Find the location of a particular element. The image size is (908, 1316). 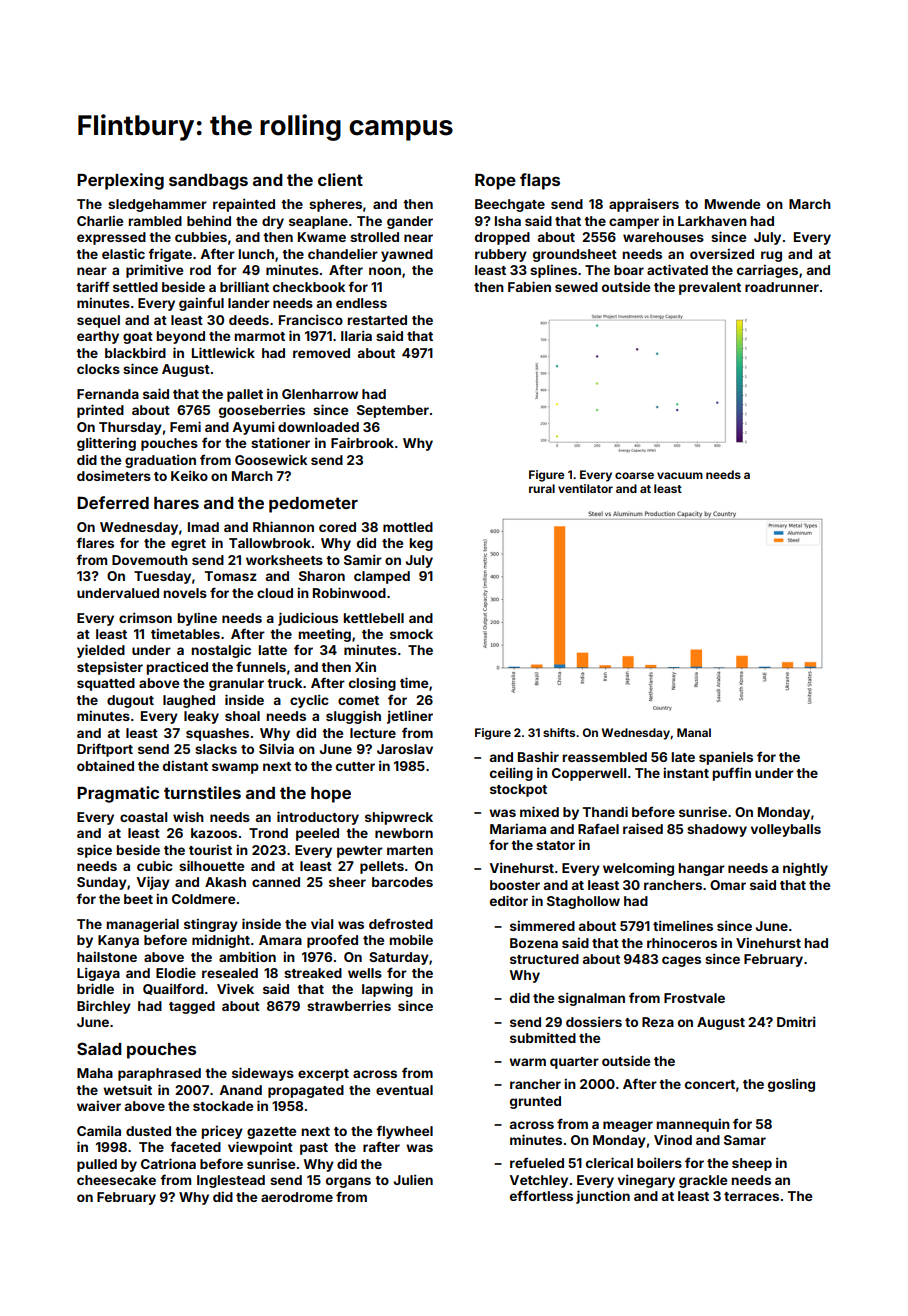

cheesecake is located at coordinates (116, 1180).
